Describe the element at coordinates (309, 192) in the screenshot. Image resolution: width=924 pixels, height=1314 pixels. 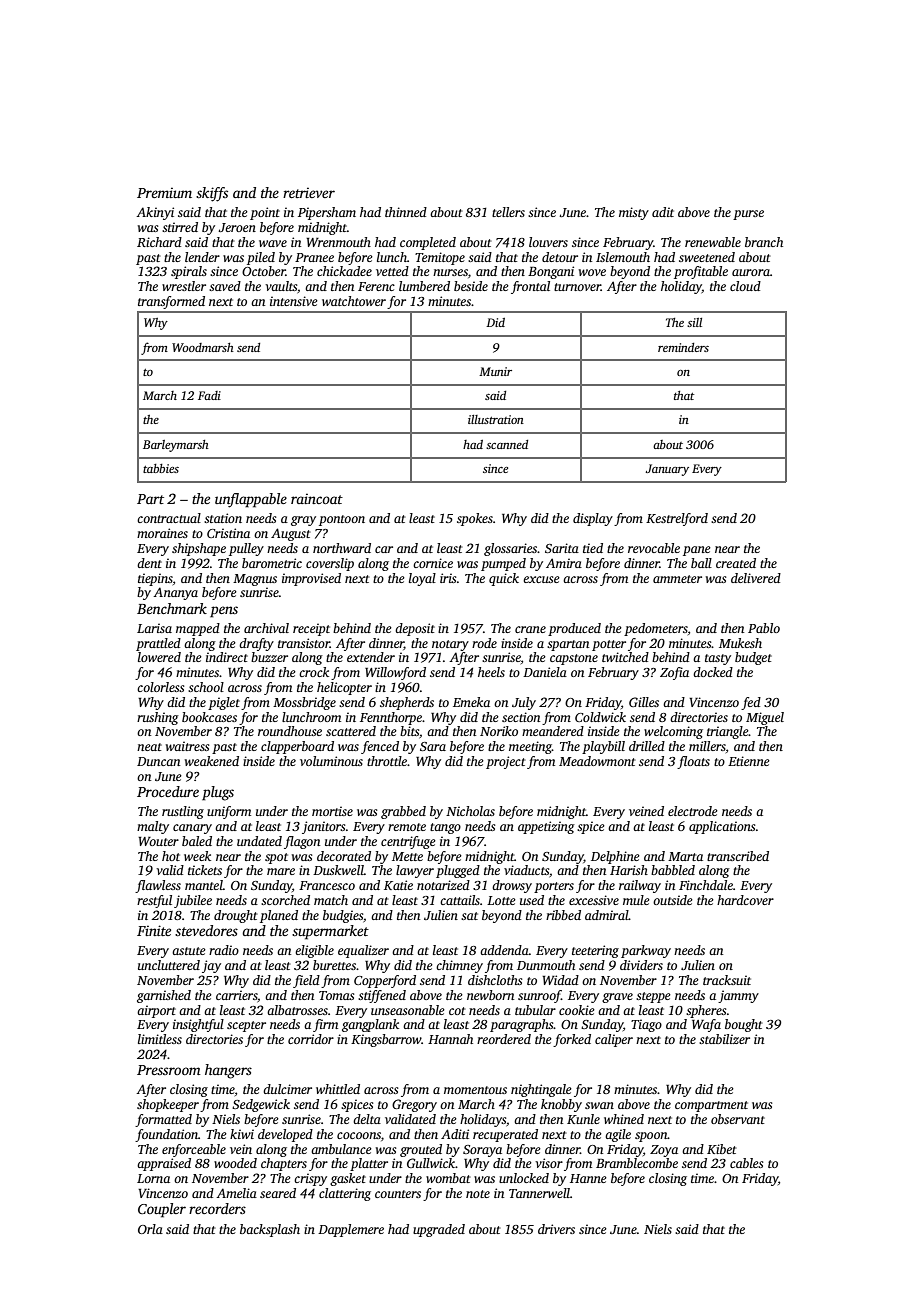
I see `retriever` at that location.
